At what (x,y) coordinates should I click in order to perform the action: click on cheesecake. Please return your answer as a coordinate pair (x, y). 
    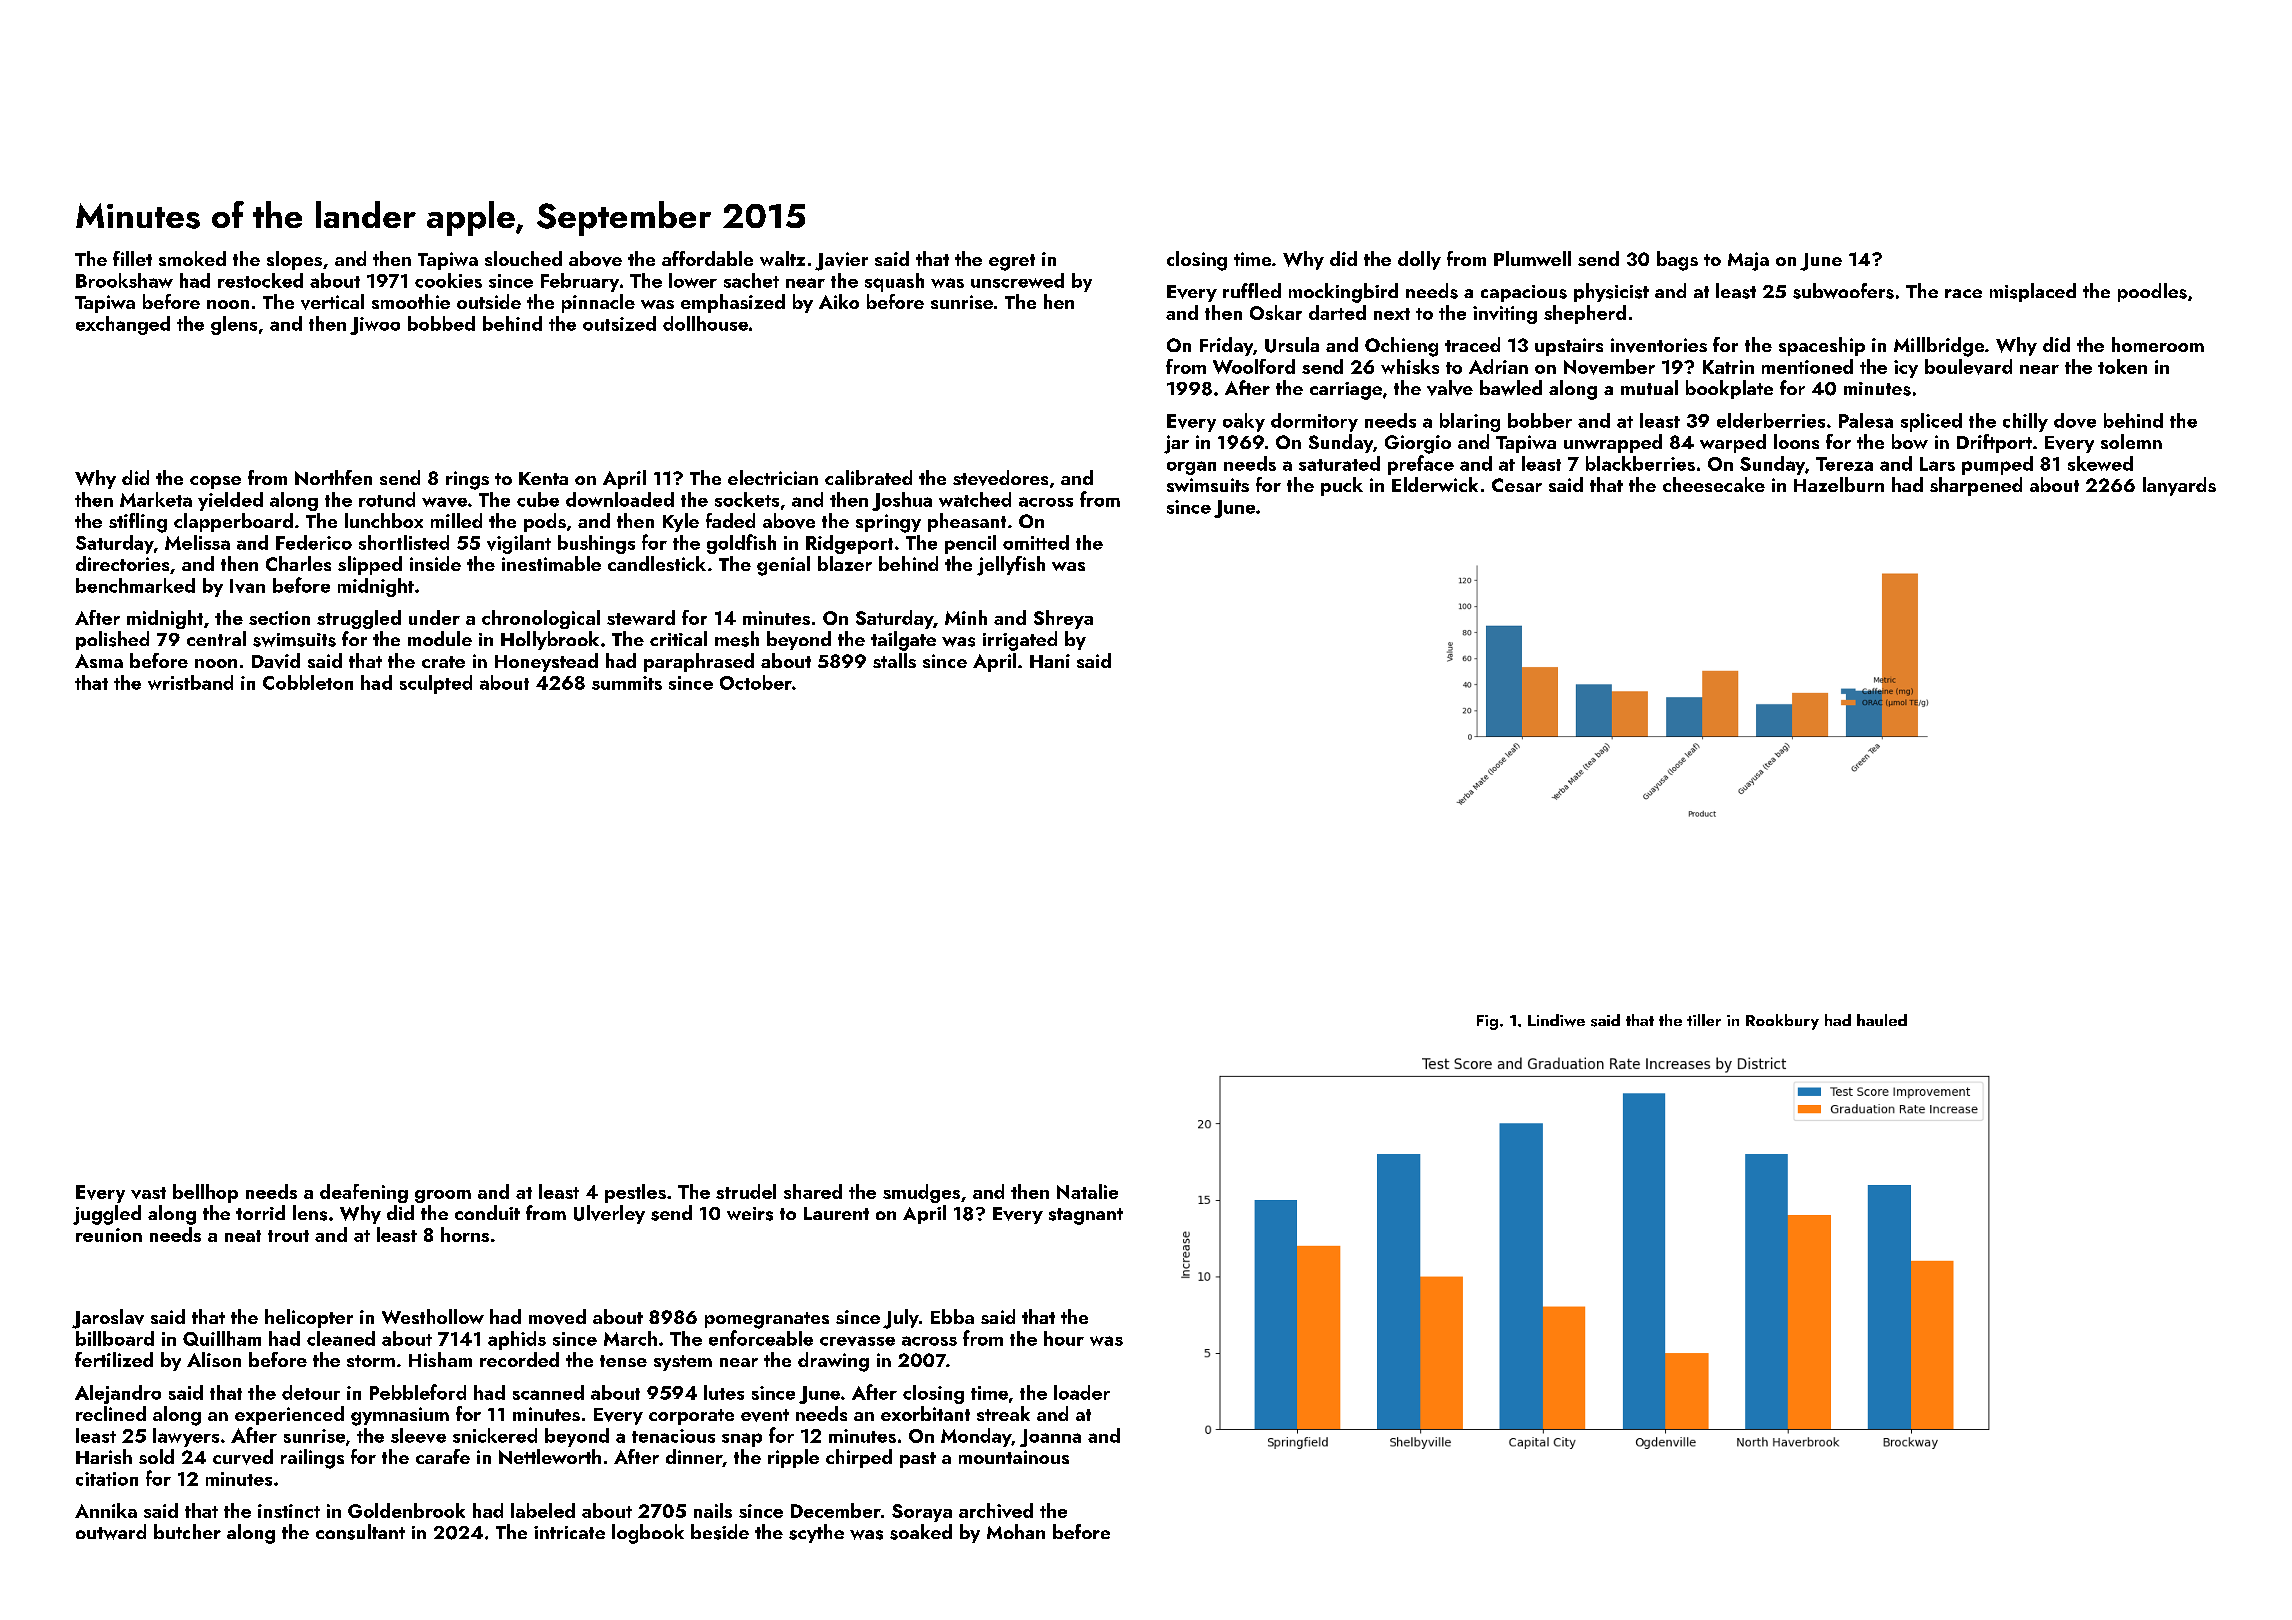
    Looking at the image, I should click on (1714, 484).
